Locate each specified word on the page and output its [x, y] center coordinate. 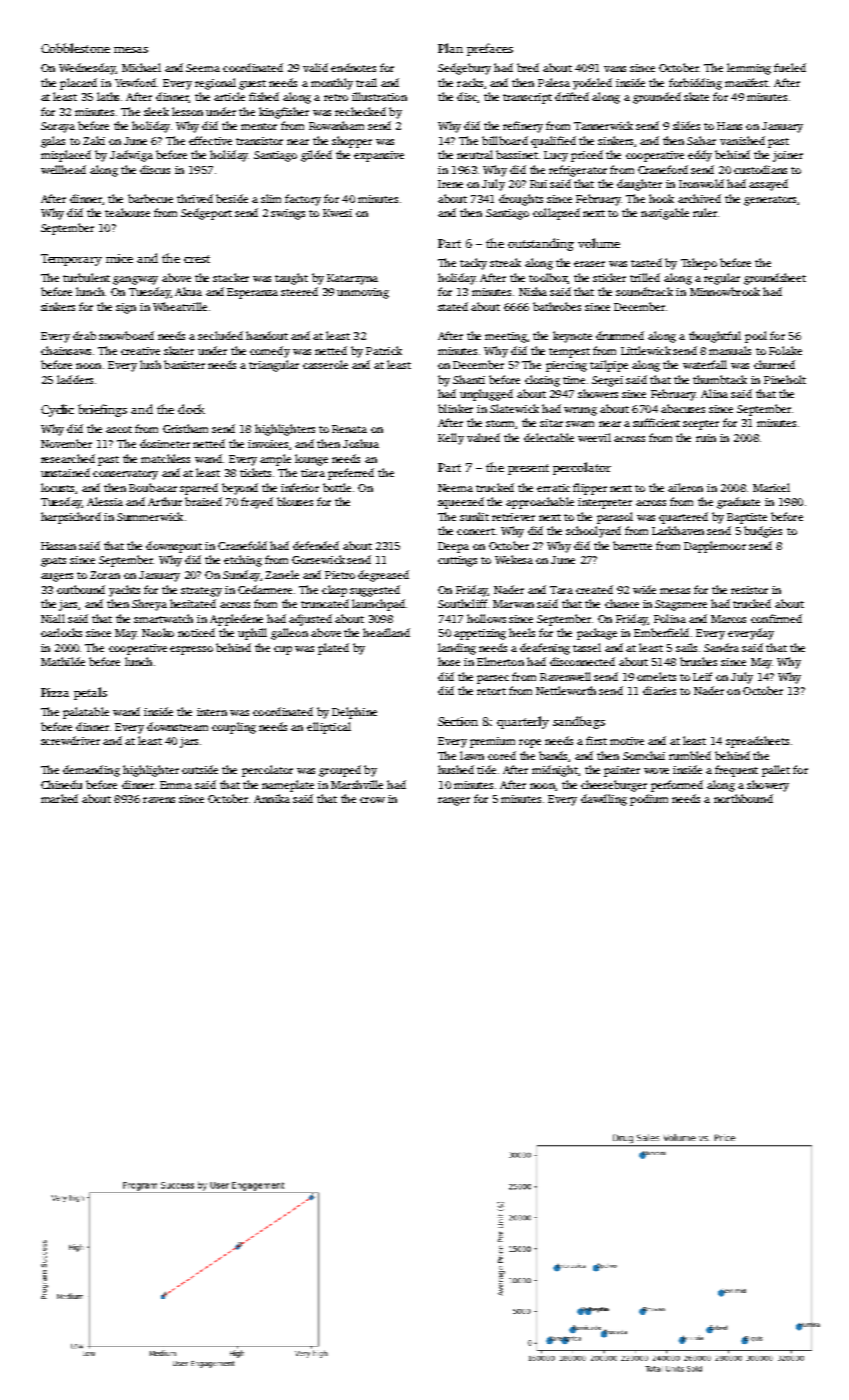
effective [210, 140]
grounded [657, 98]
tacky [473, 264]
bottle [337, 487]
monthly [332, 84]
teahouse [127, 212]
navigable [665, 214]
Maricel [771, 487]
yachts [124, 591]
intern [212, 712]
